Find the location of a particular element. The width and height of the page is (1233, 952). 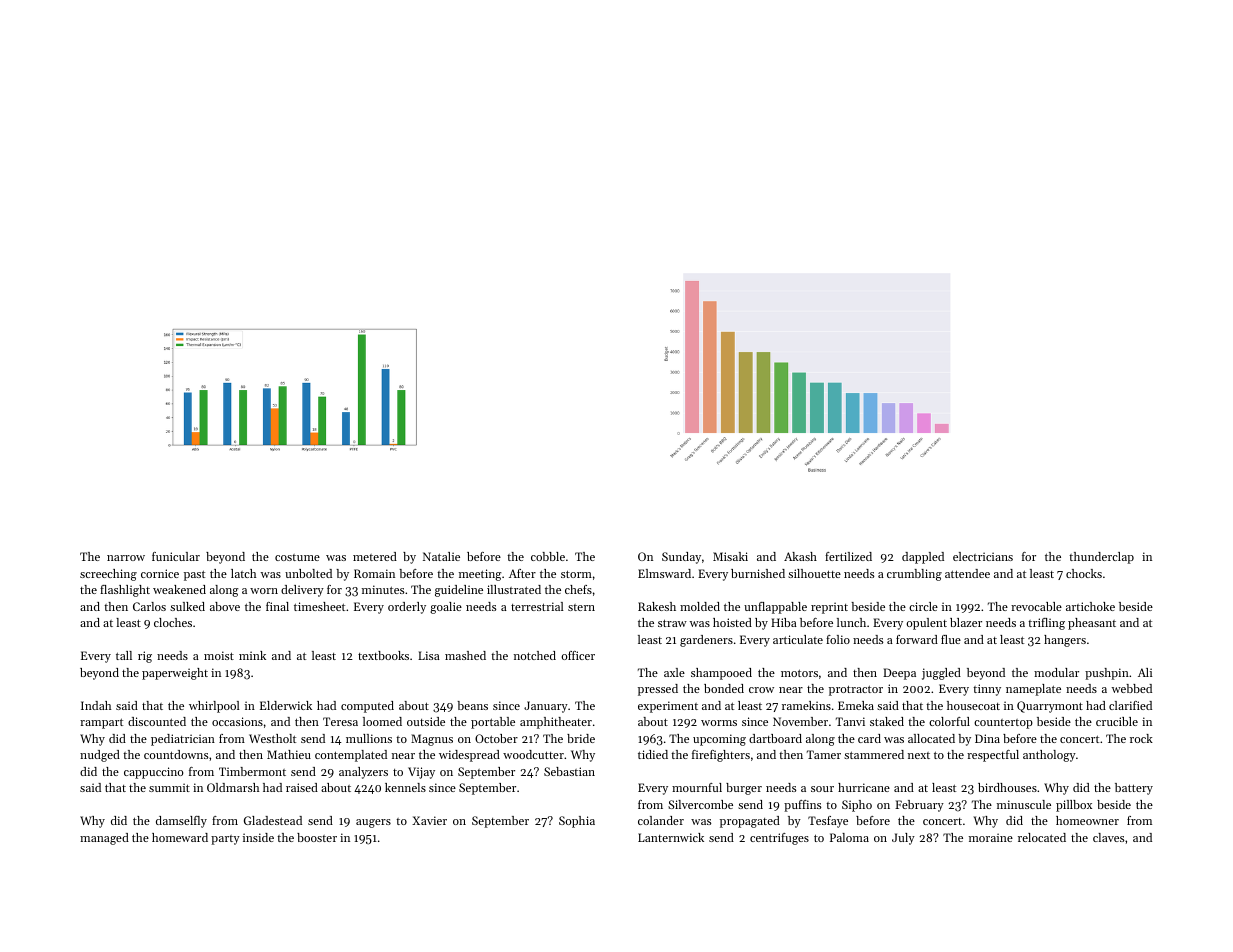

raised is located at coordinates (302, 787).
